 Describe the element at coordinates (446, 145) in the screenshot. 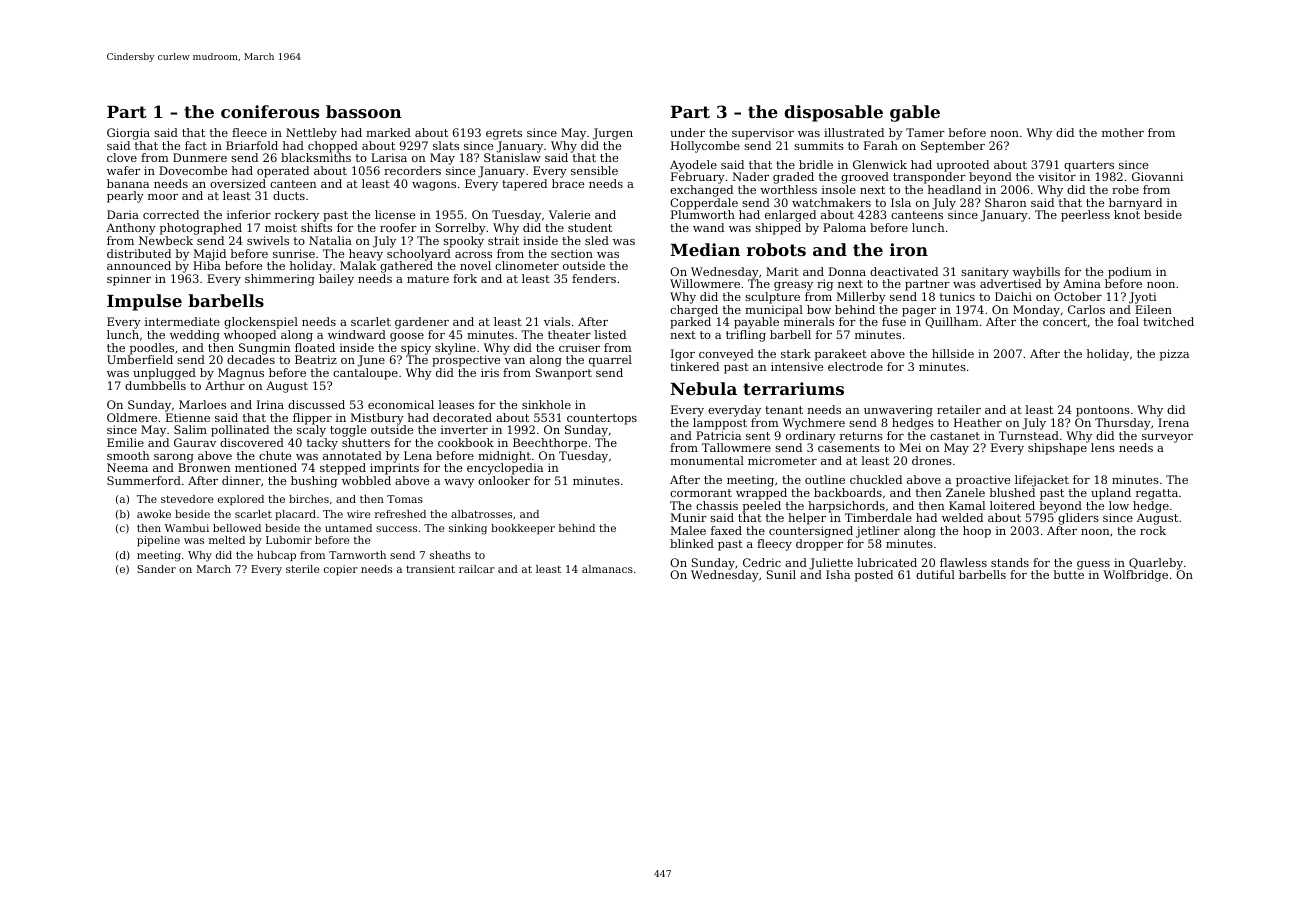

I see `slats` at that location.
